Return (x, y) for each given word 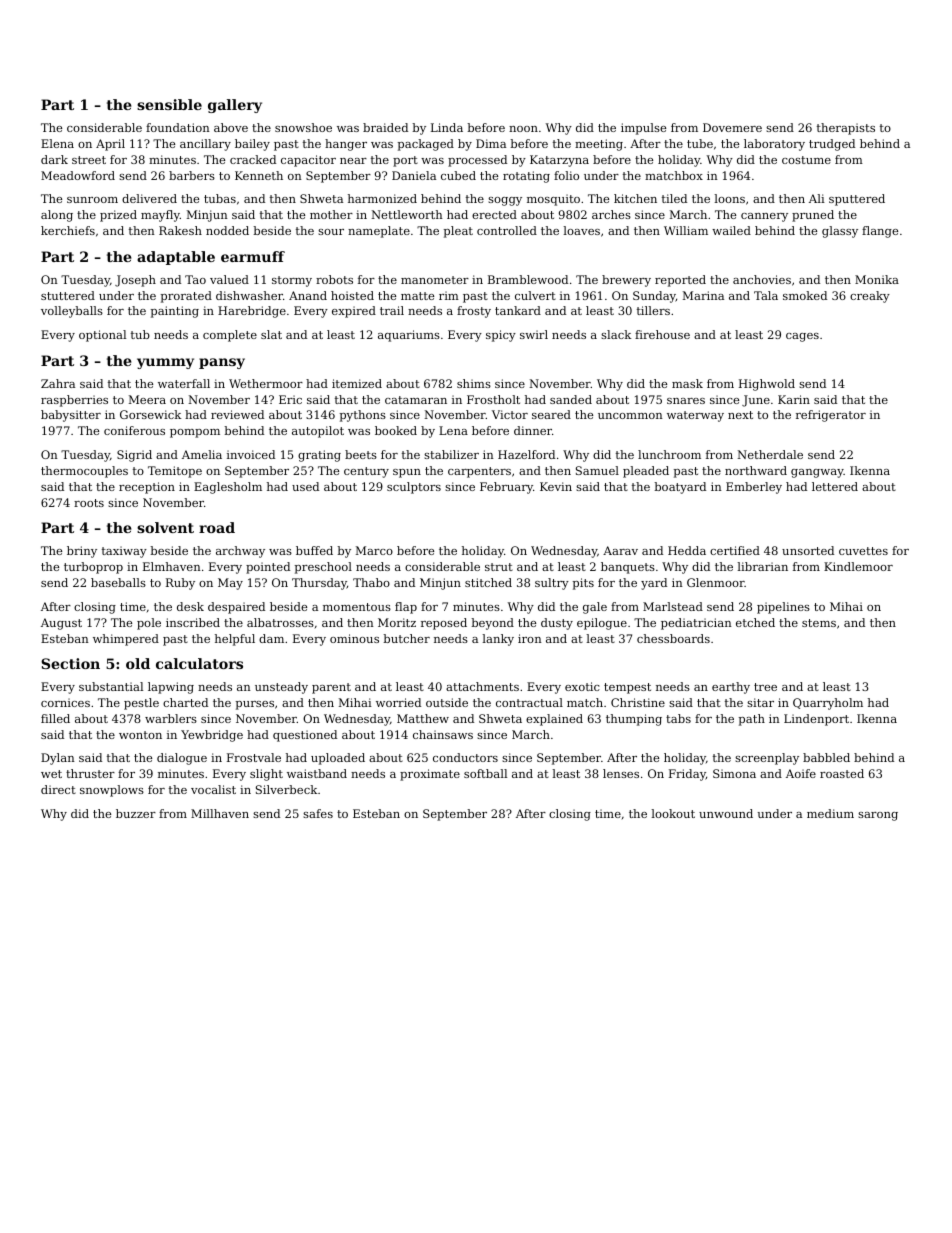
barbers (192, 175)
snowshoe (303, 127)
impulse (643, 129)
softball (485, 773)
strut (499, 567)
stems (819, 623)
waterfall (184, 383)
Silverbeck (286, 789)
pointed (268, 568)
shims (474, 383)
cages (802, 337)
